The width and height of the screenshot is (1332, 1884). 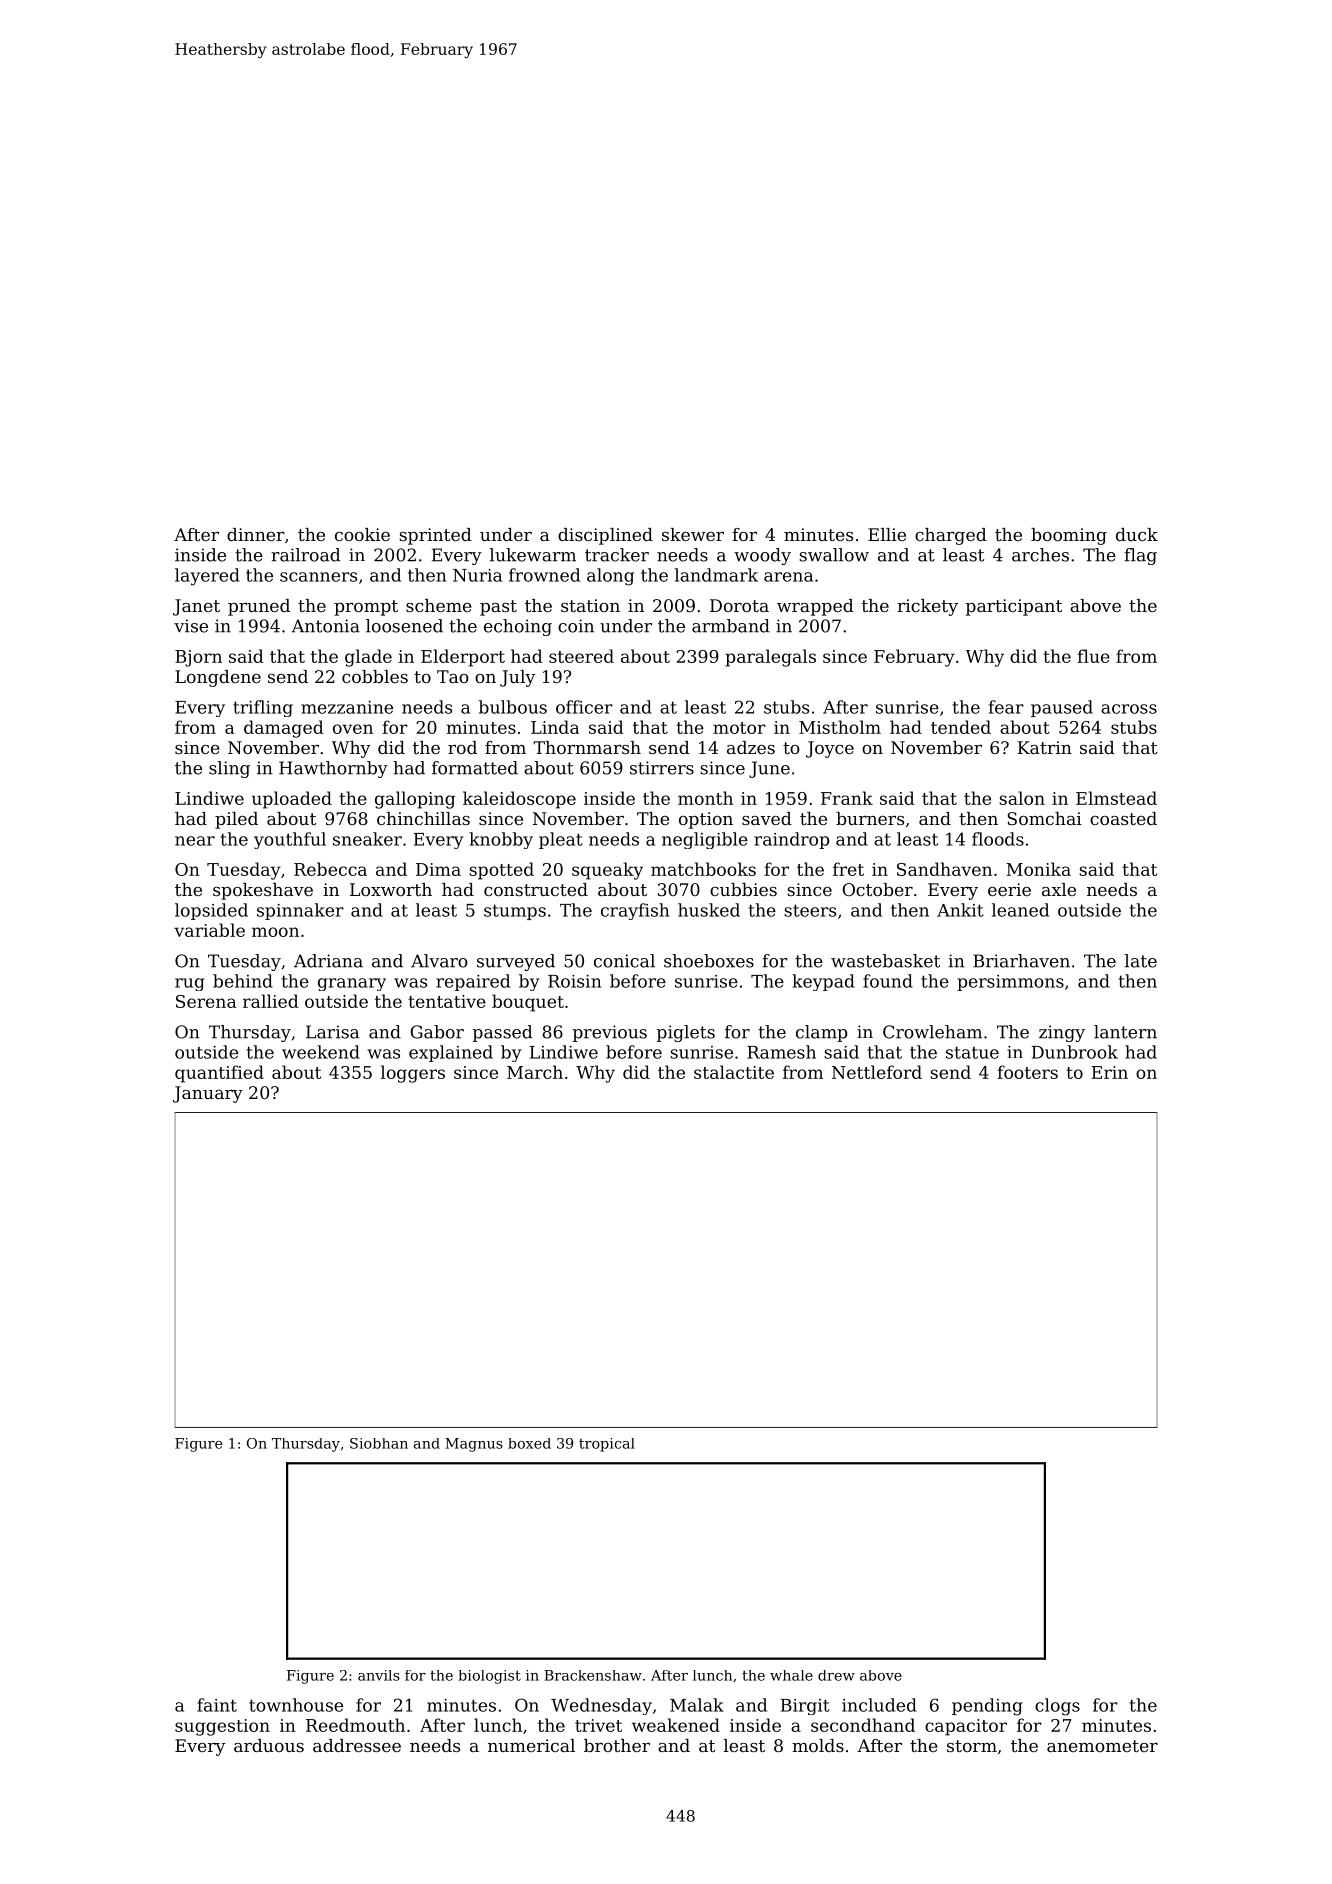 I want to click on suggestion, so click(x=222, y=1727).
